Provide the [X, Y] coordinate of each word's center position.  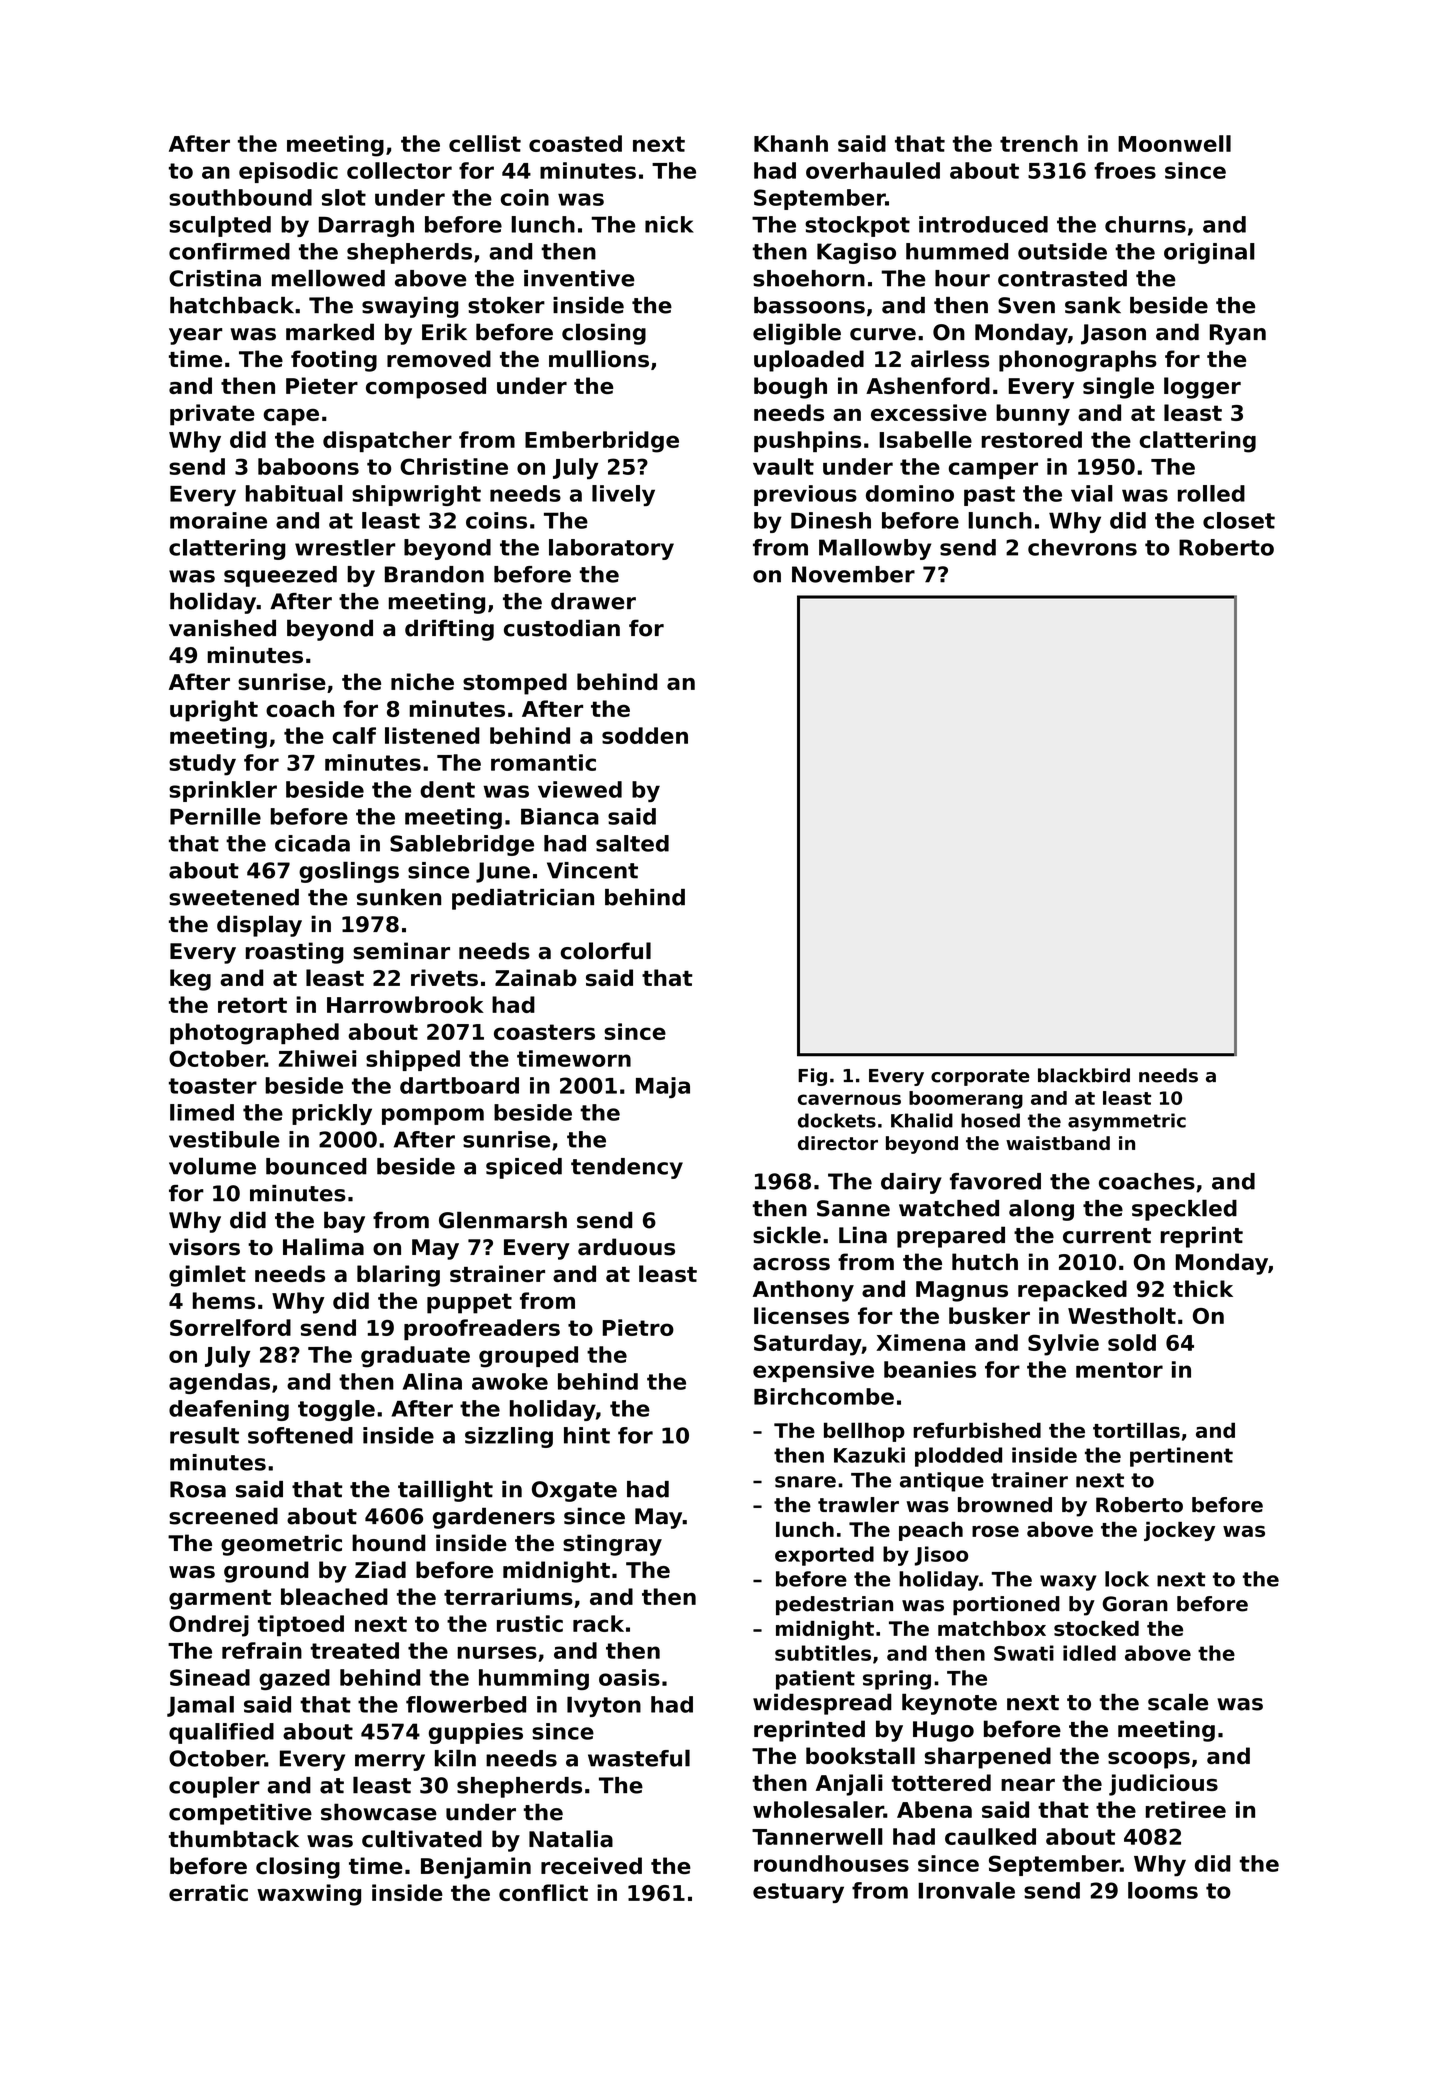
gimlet [207, 1276]
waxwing [309, 1895]
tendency [627, 1168]
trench [1039, 143]
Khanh [791, 143]
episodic [288, 172]
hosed [990, 1120]
